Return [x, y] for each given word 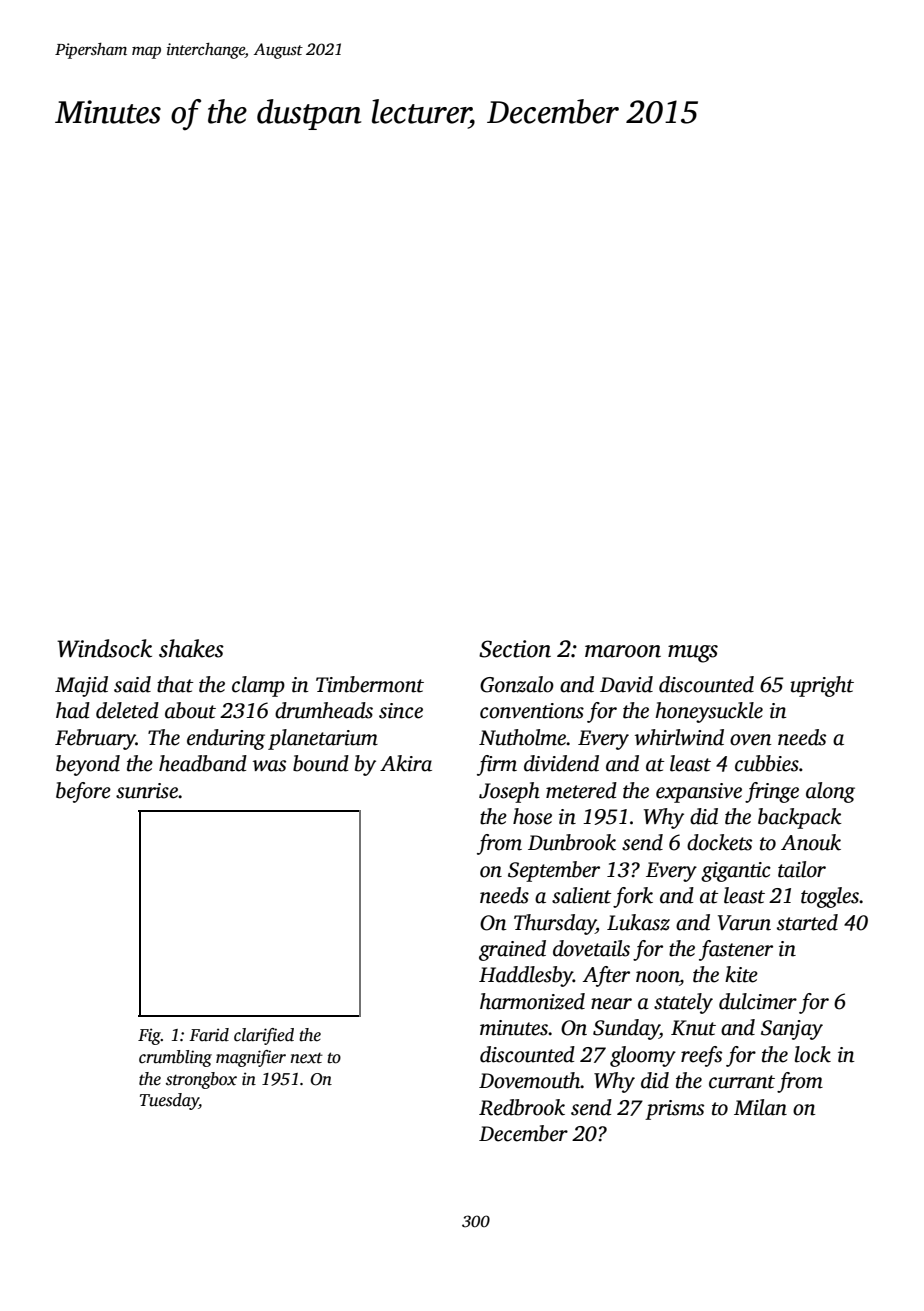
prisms [674, 1110]
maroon [623, 651]
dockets [719, 842]
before [83, 792]
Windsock [104, 648]
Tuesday [169, 1101]
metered [581, 790]
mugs [693, 654]
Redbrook [522, 1107]
